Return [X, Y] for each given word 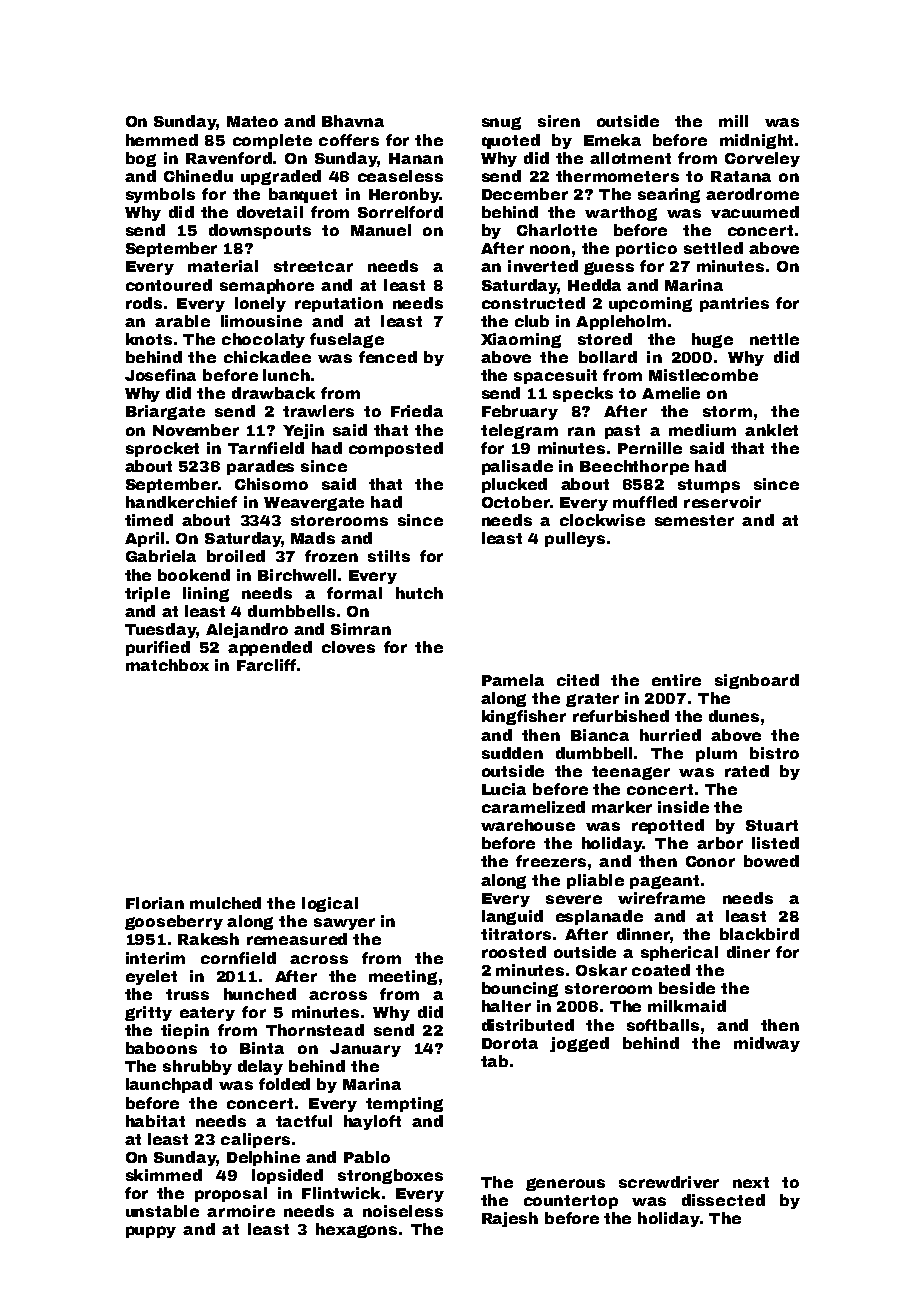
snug [501, 123]
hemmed [162, 140]
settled [713, 248]
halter [506, 1006]
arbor [720, 843]
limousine [261, 321]
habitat [155, 1121]
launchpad [169, 1085]
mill [733, 121]
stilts [389, 556]
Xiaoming [521, 340]
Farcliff [266, 665]
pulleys [575, 539]
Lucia [504, 789]
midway [767, 1044]
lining [206, 594]
